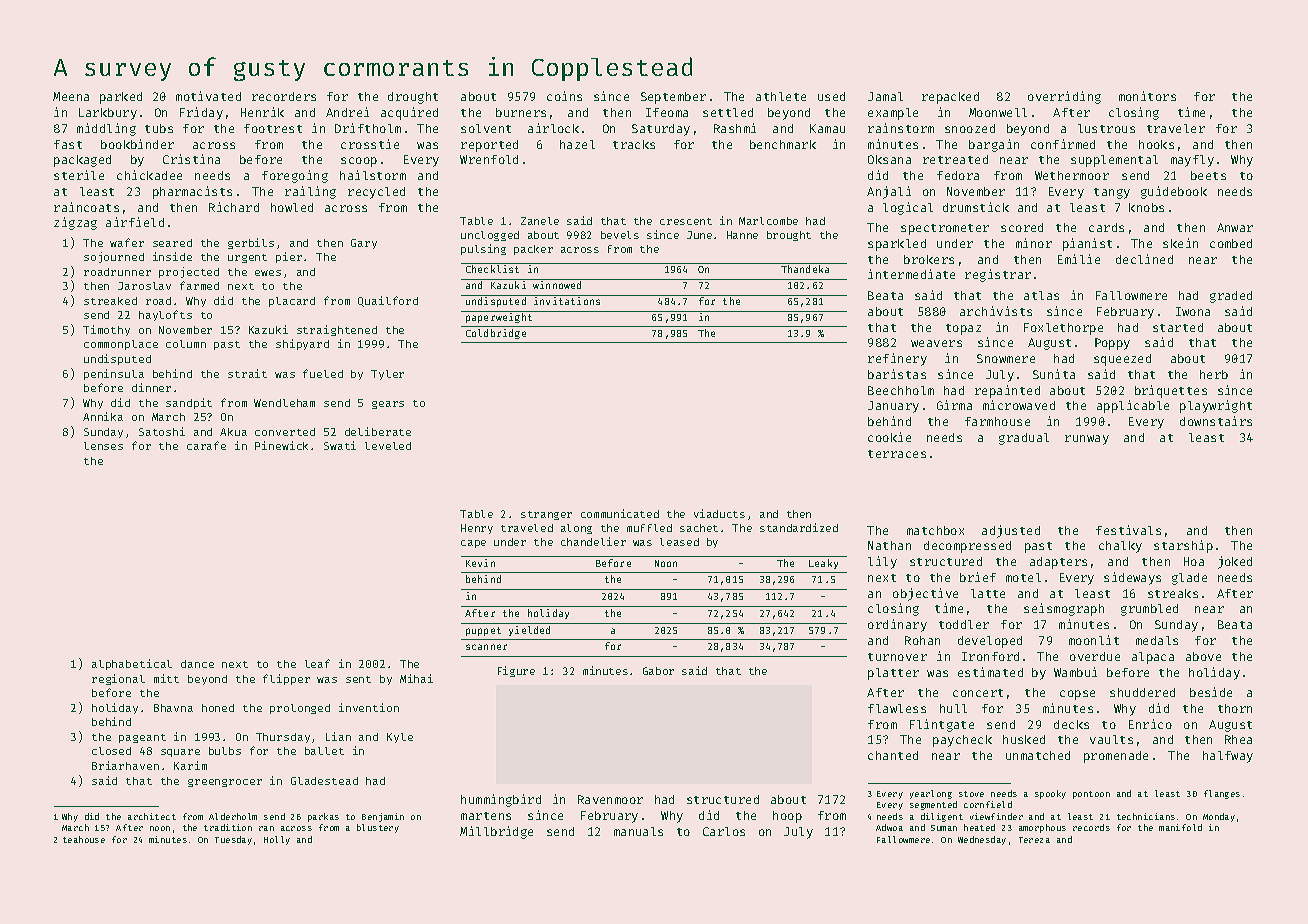  I want to click on developed, so click(990, 642).
